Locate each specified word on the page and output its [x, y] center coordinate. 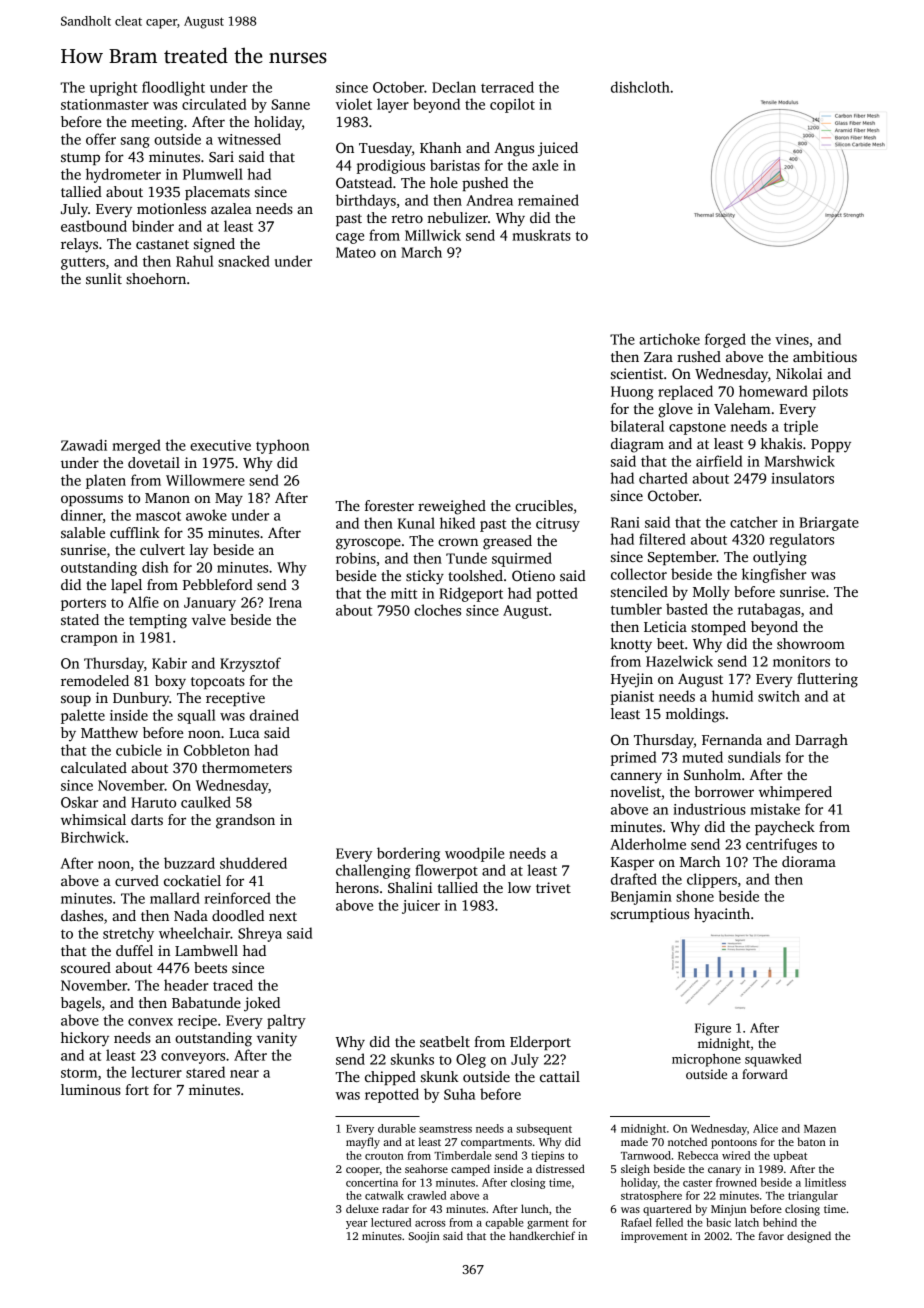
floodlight [173, 88]
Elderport [540, 1043]
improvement [654, 1237]
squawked [773, 1060]
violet [354, 104]
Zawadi [84, 445]
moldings [695, 715]
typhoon [282, 446]
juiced [558, 149]
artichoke [669, 339]
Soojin [424, 1237]
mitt [404, 593]
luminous [91, 1089]
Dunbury [141, 699]
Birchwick [93, 837]
